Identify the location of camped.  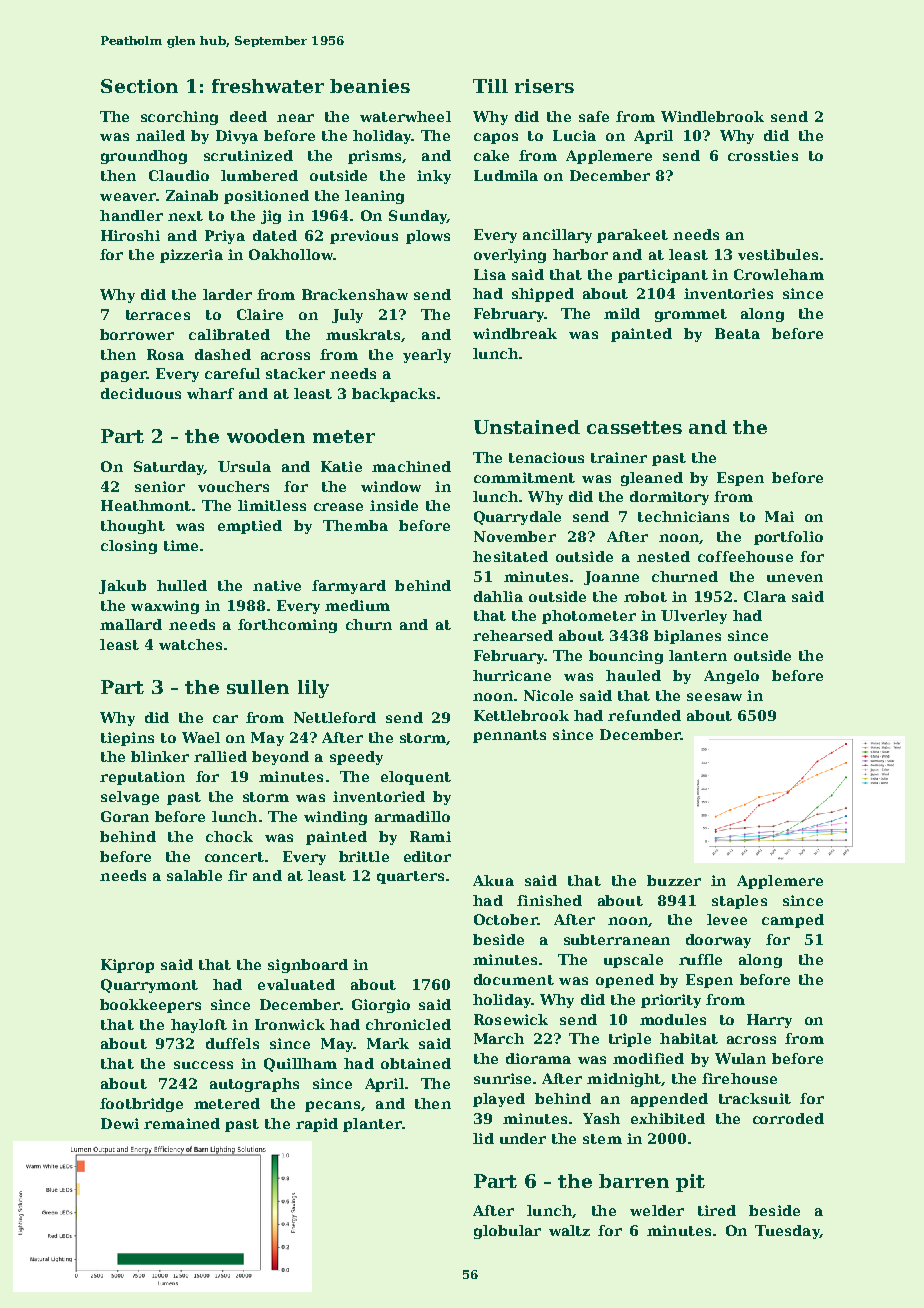
(793, 921).
